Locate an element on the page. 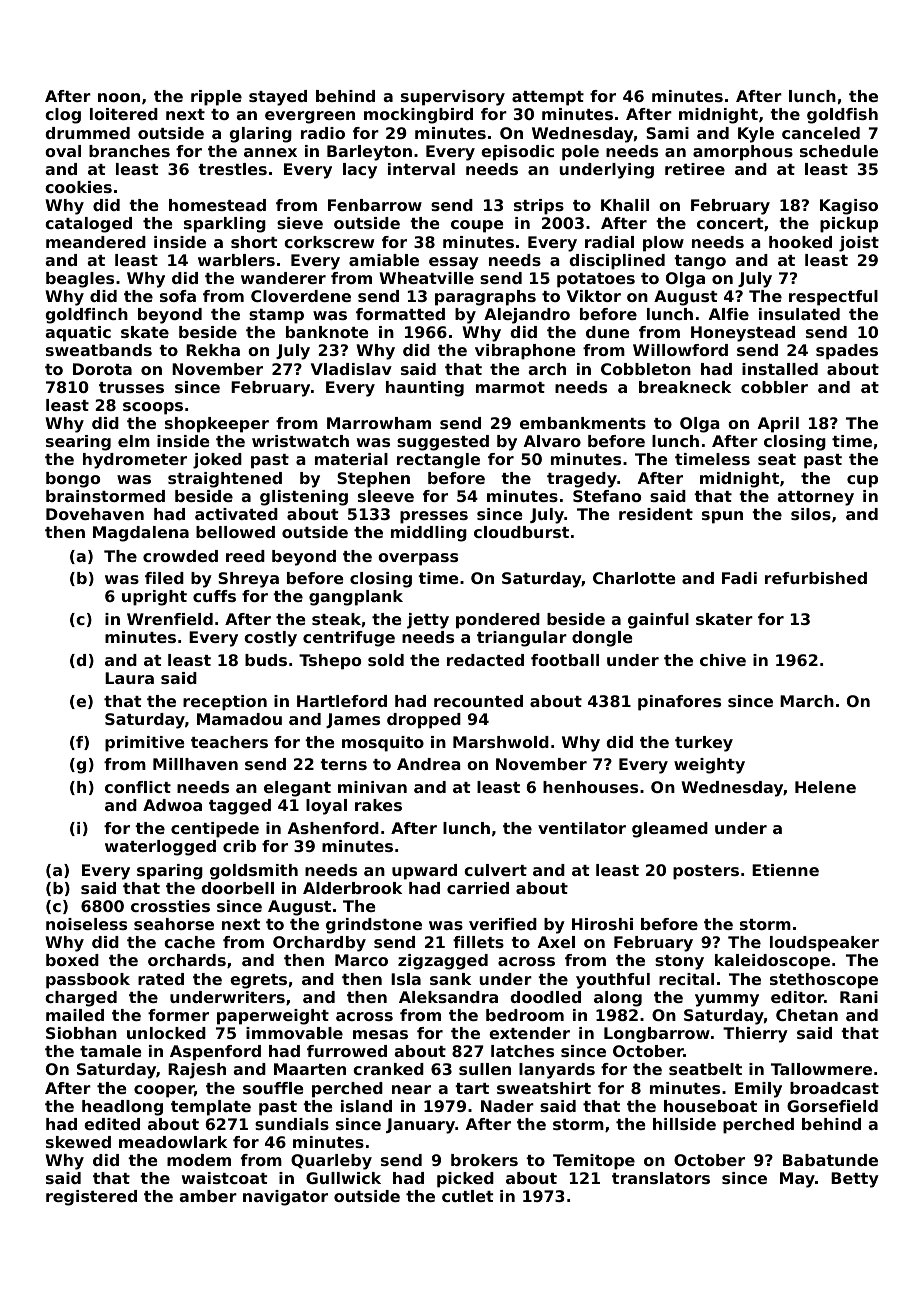  Charlotte is located at coordinates (634, 578).
